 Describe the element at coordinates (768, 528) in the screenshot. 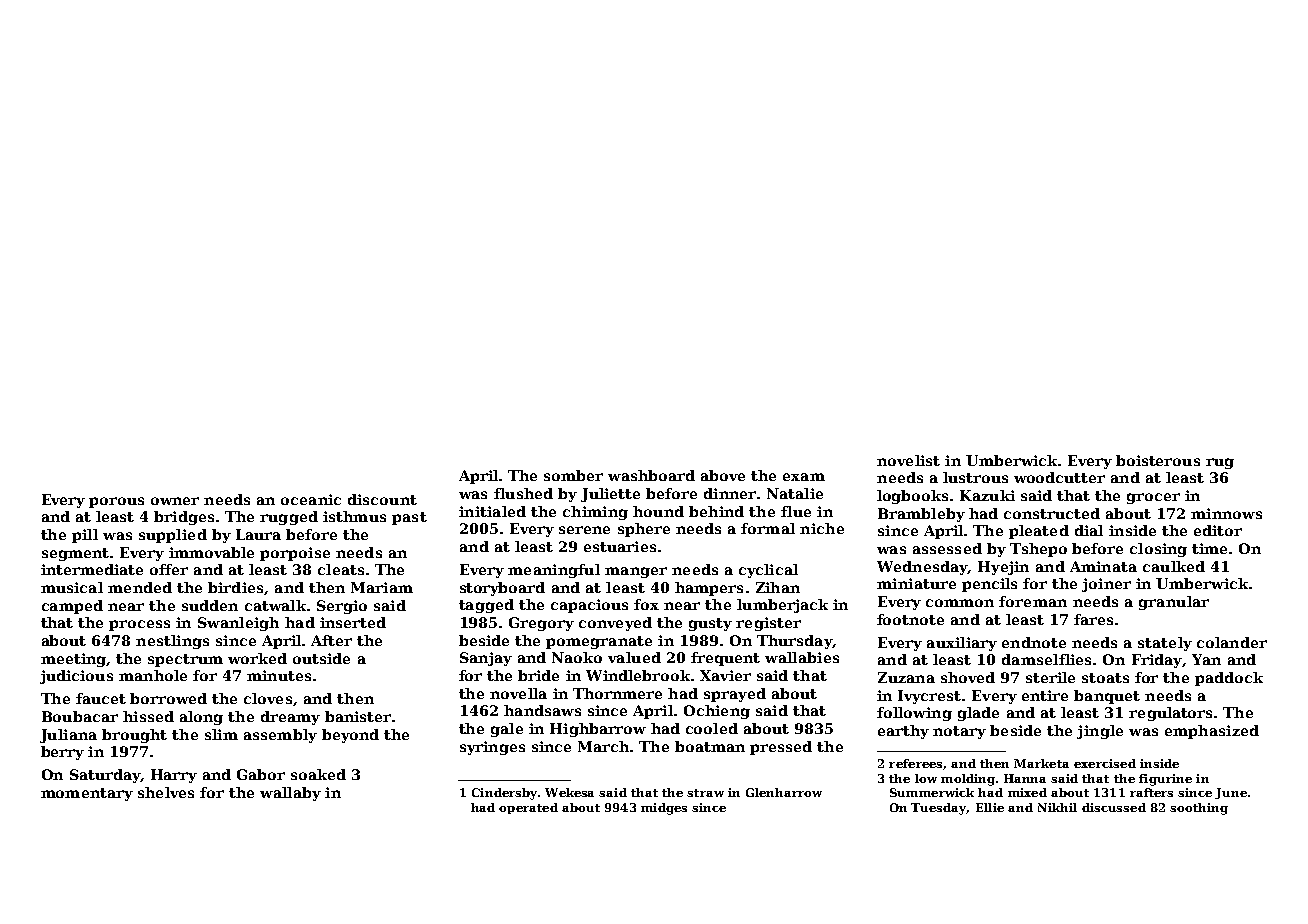

I see `formal` at that location.
